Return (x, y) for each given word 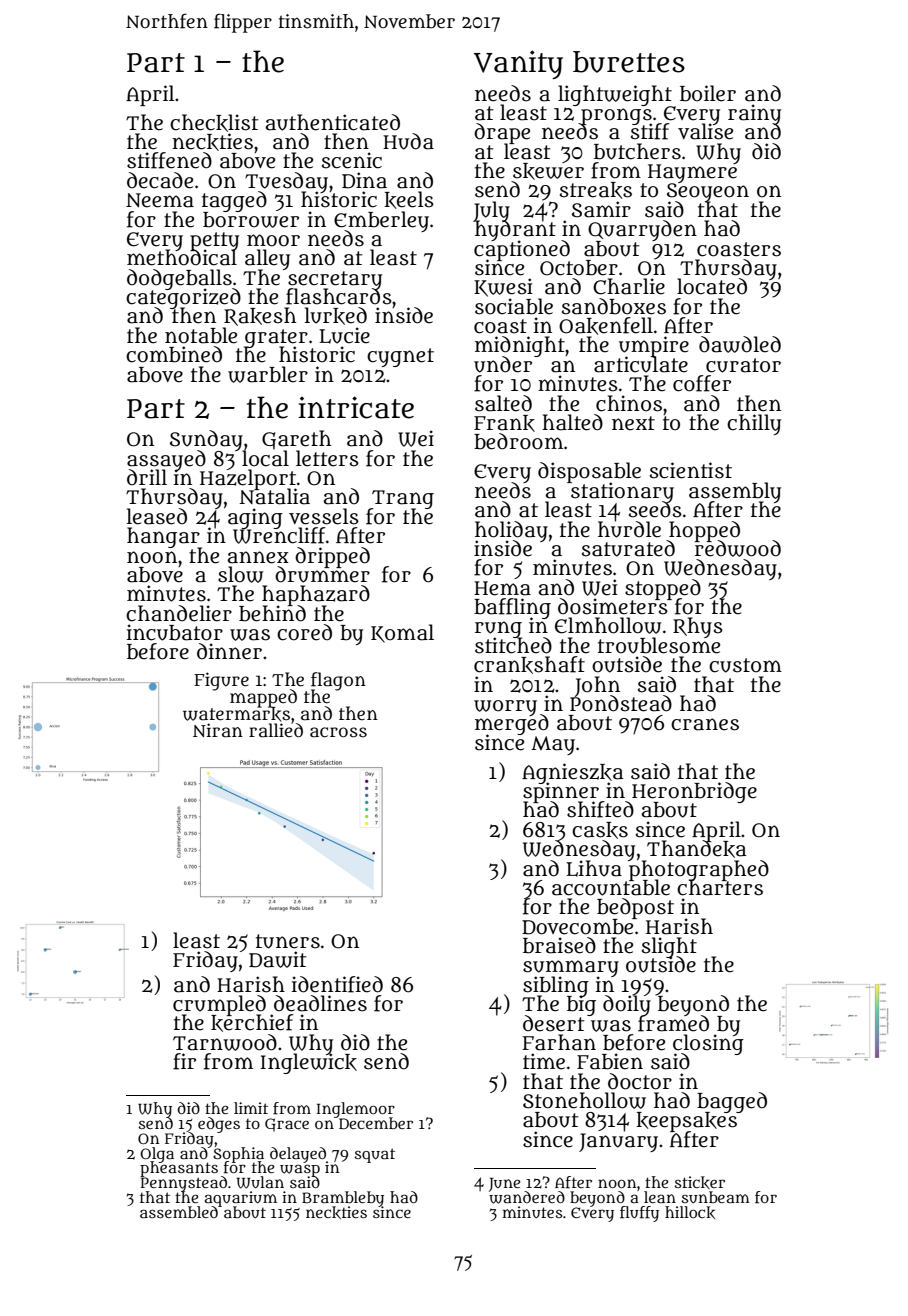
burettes (629, 62)
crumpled (219, 1005)
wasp (300, 1170)
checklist (214, 123)
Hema (502, 588)
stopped (663, 589)
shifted (600, 809)
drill (147, 477)
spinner (562, 792)
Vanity (518, 64)
